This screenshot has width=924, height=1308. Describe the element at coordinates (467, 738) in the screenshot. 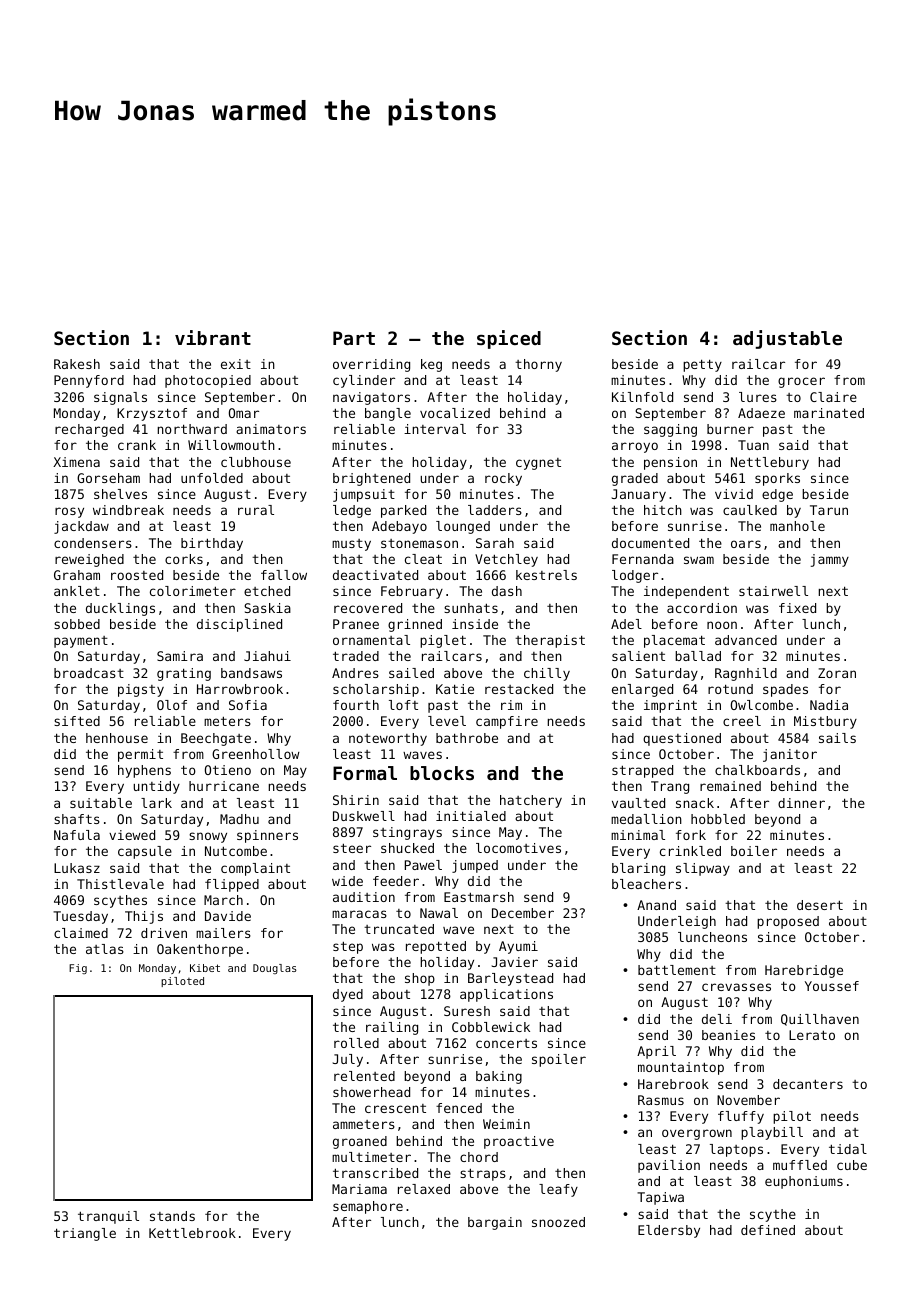

I see `bathrobe` at that location.
